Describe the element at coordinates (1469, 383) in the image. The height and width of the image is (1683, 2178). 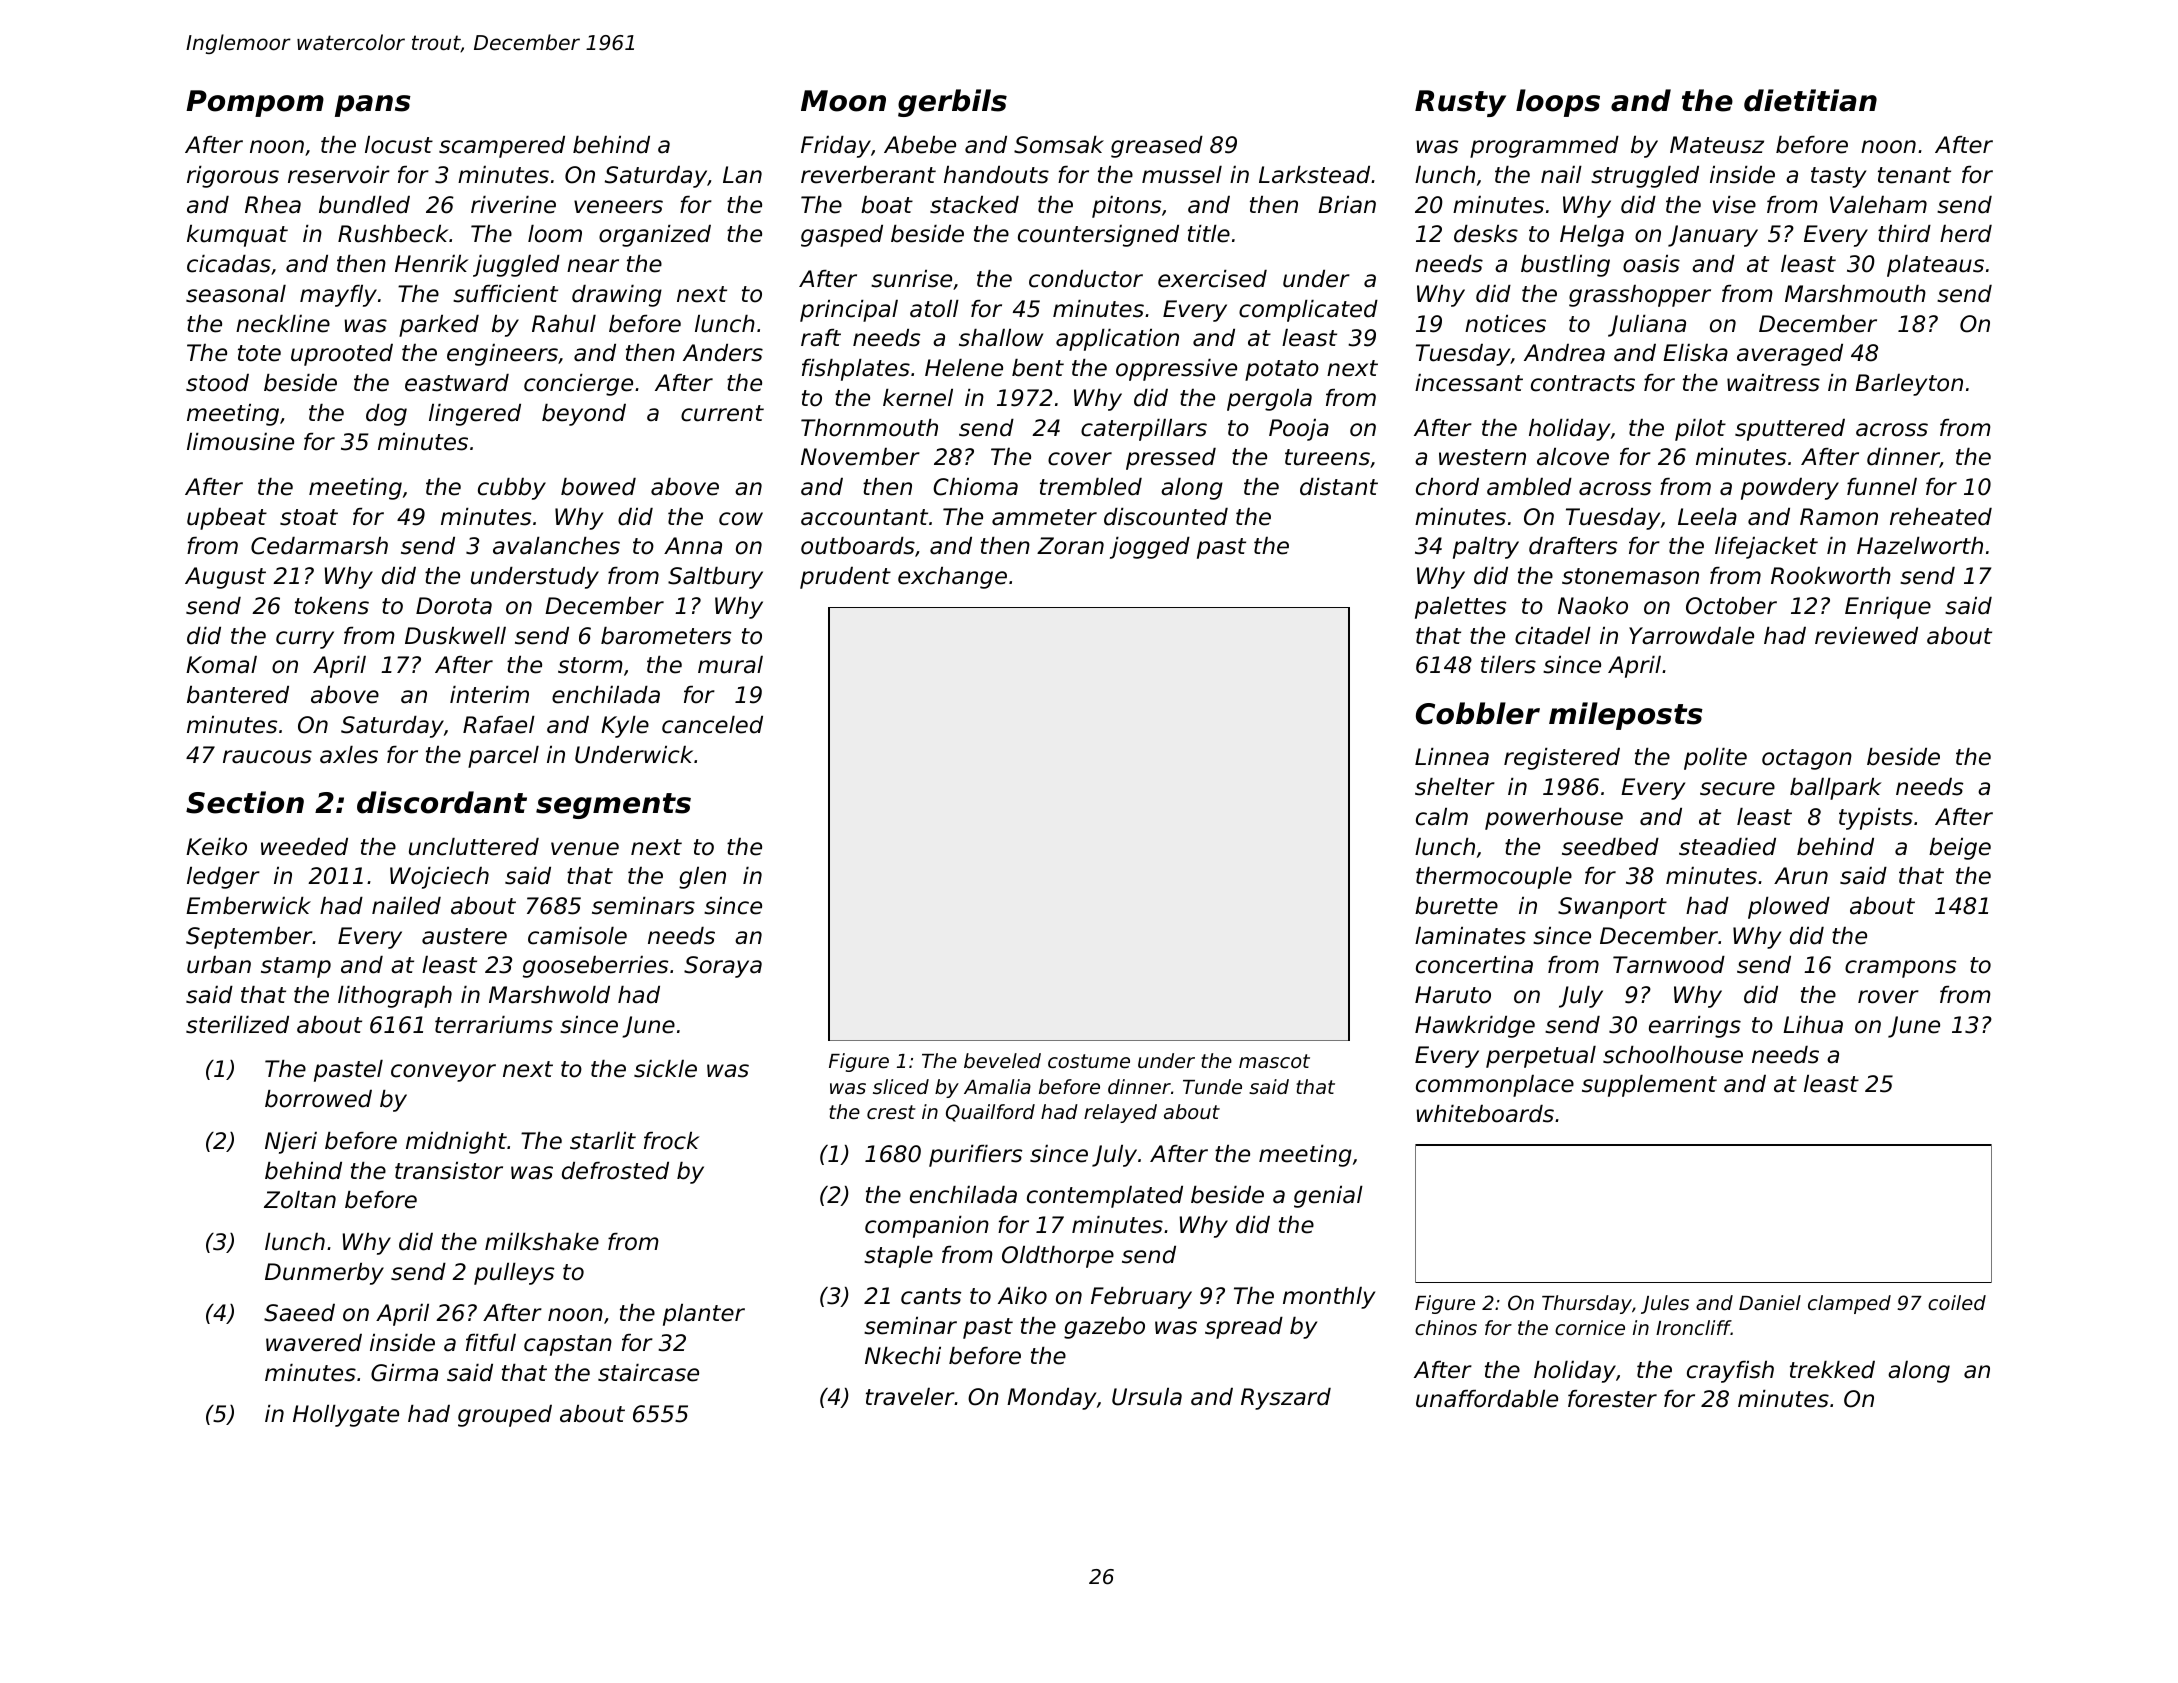
I see `incessant` at that location.
